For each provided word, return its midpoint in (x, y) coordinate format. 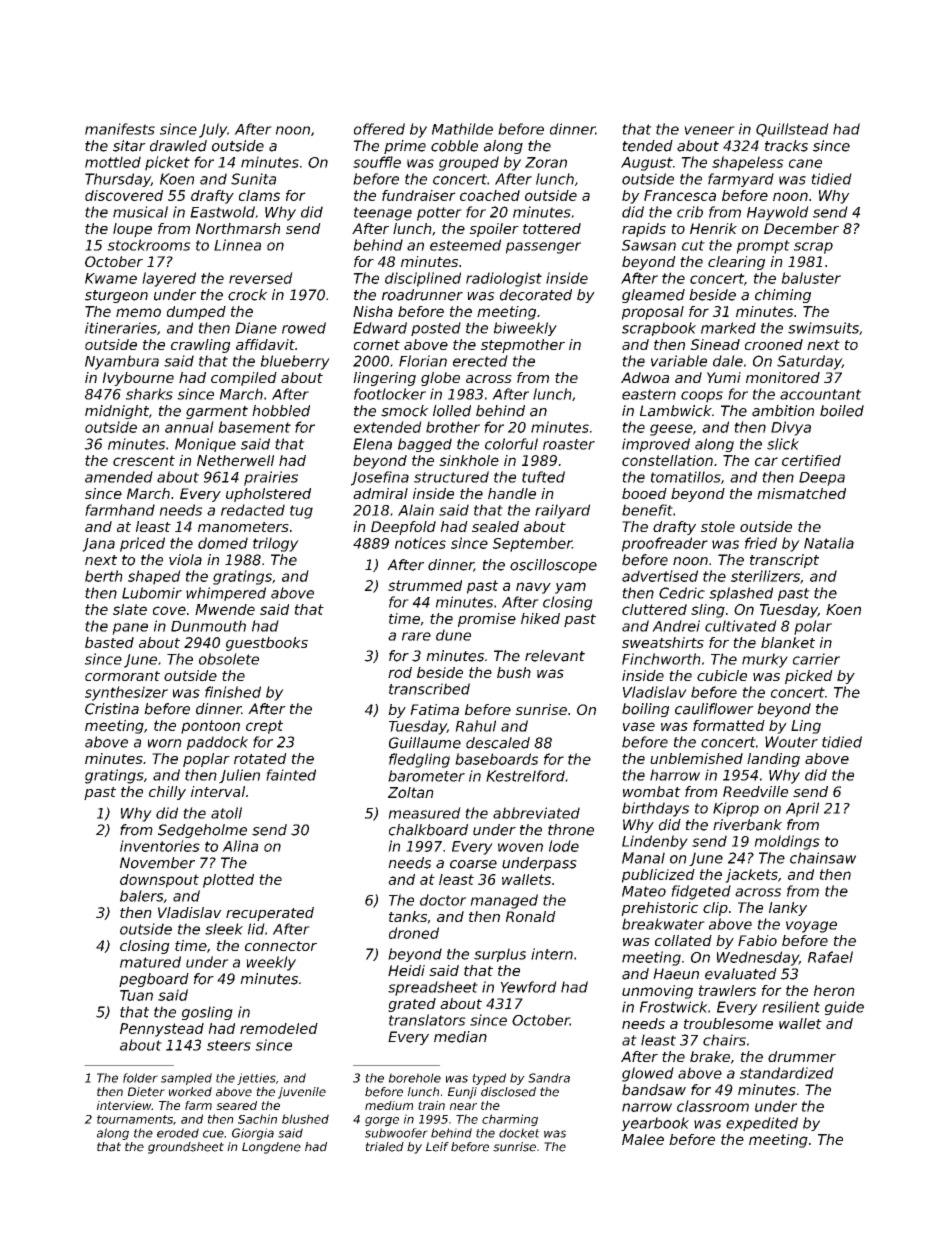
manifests (120, 129)
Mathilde (462, 129)
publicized (658, 876)
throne (571, 830)
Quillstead (792, 130)
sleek (224, 929)
